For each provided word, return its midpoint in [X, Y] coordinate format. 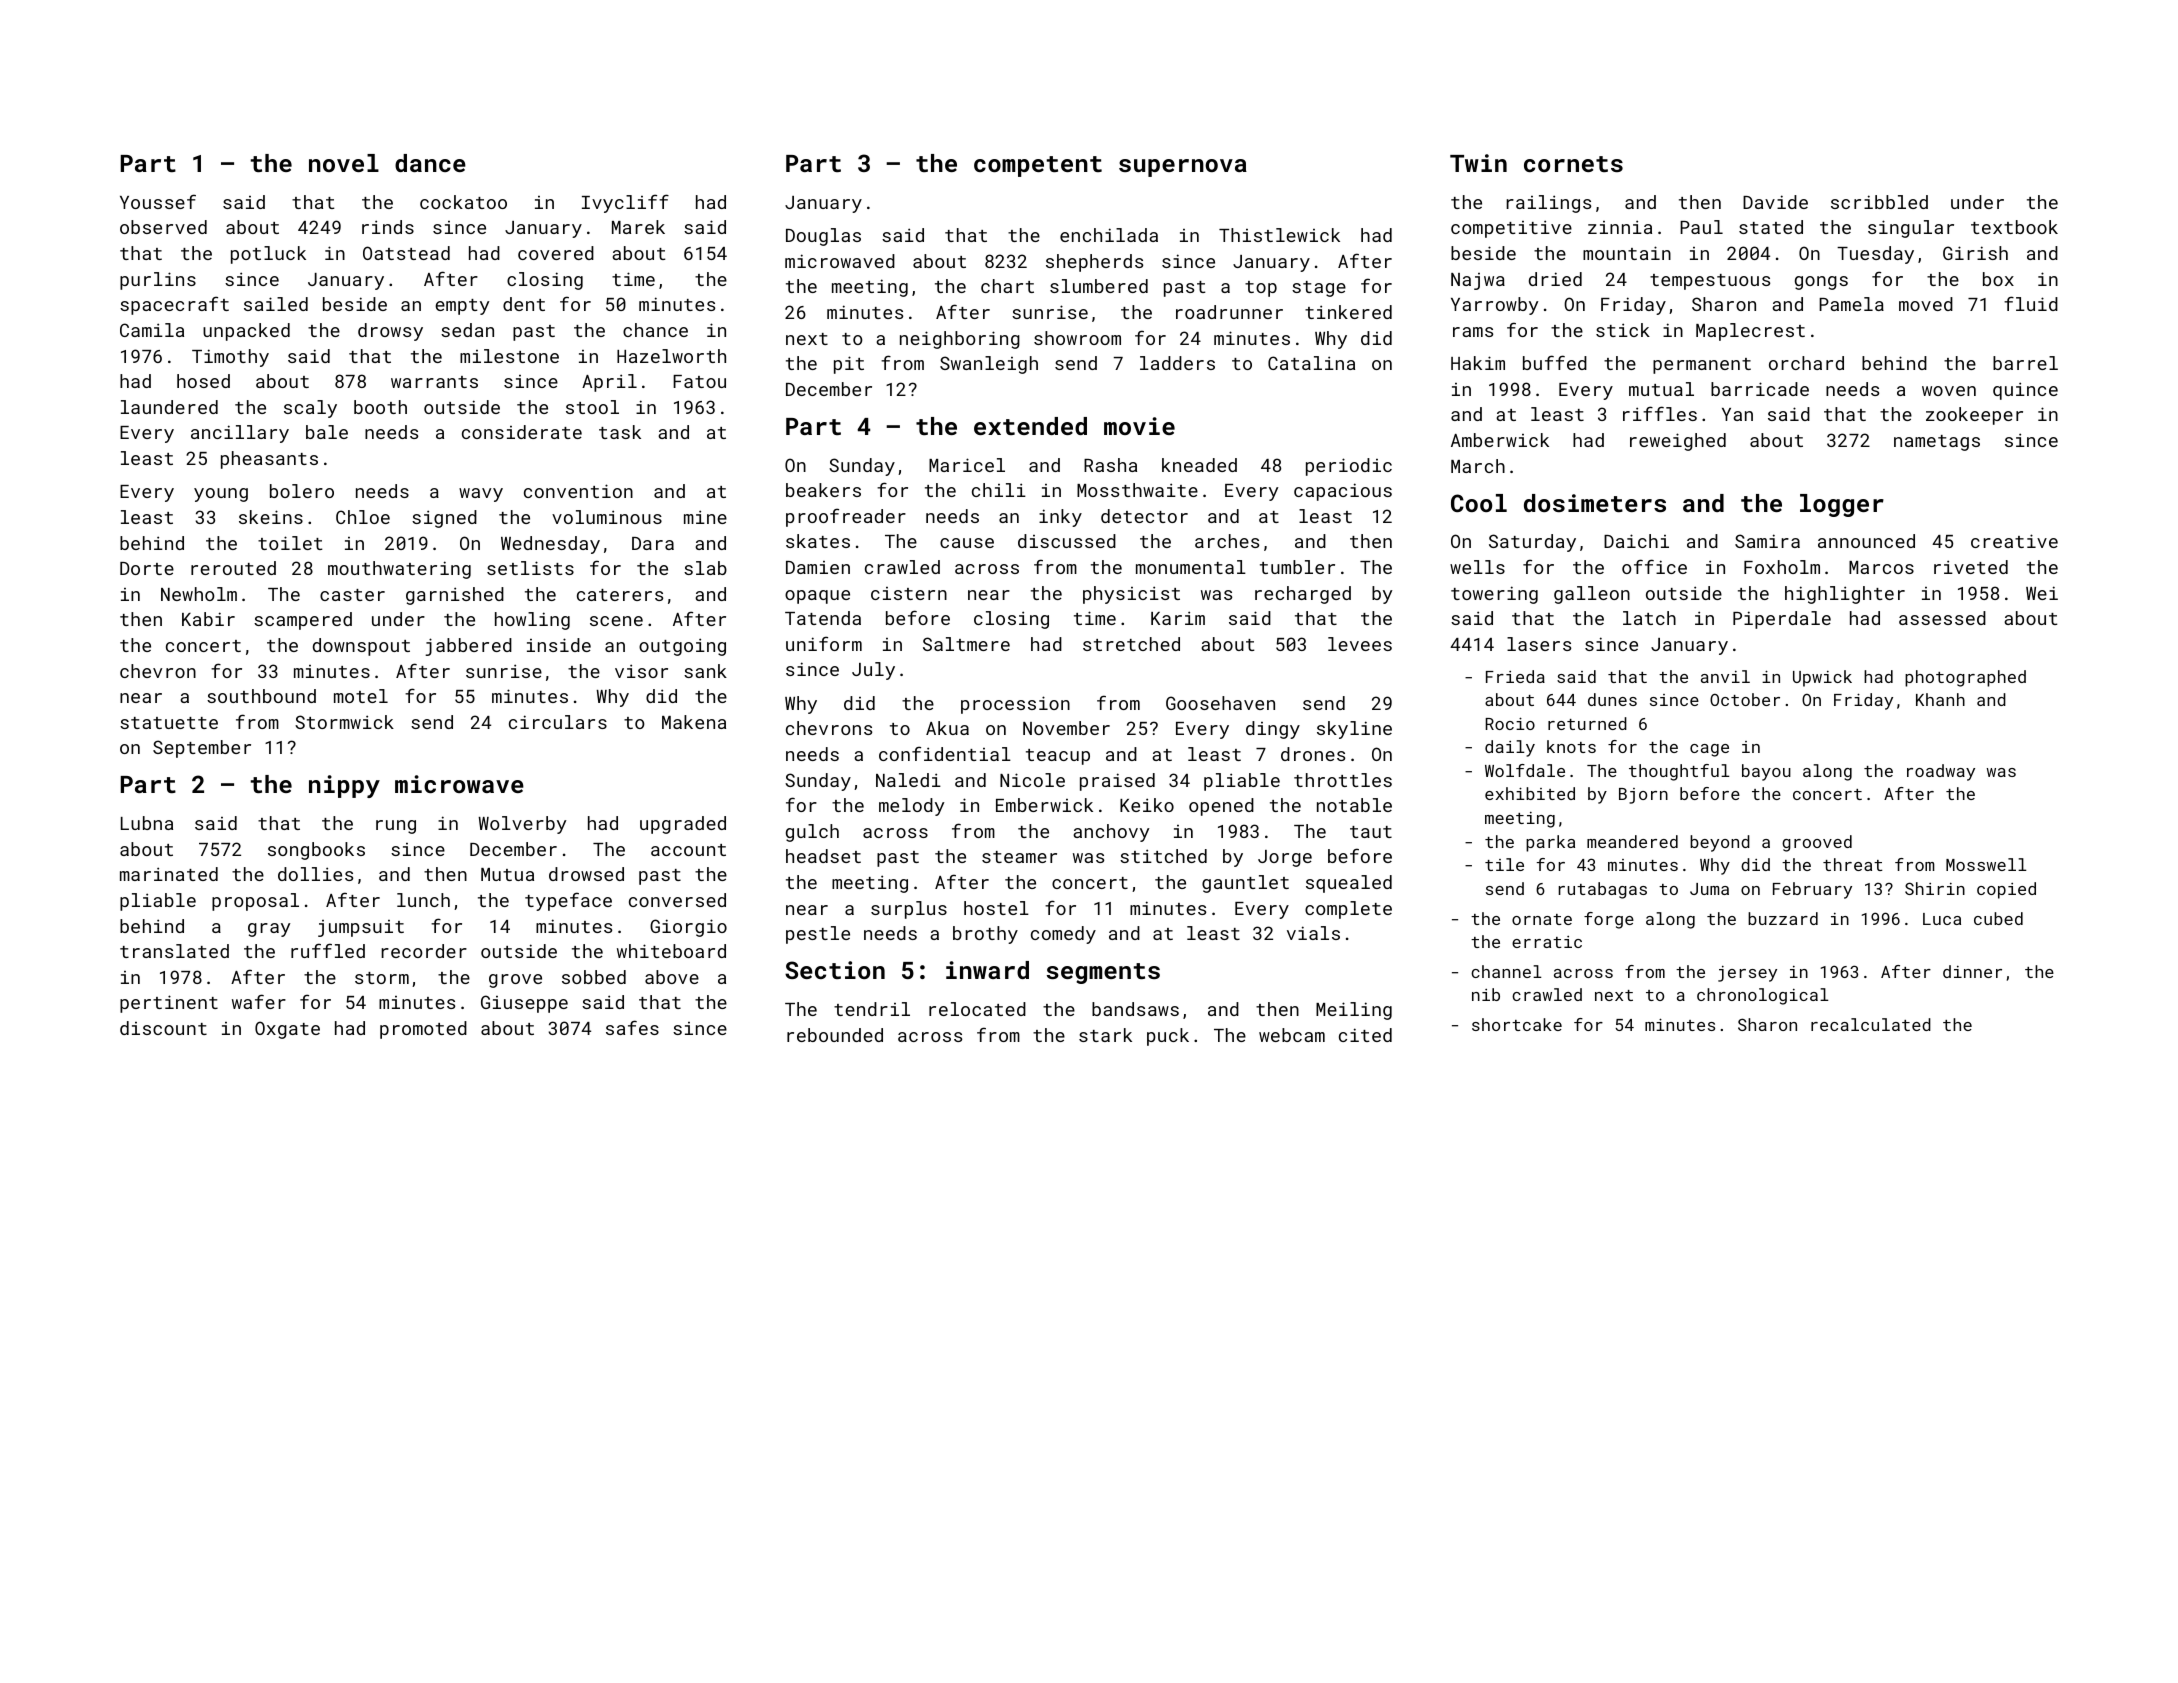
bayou [1766, 772]
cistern [909, 593]
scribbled [1879, 202]
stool [592, 407]
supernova [1183, 168]
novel [344, 163]
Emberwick [1044, 805]
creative [2014, 541]
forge [1609, 920]
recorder [424, 951]
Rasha [1110, 465]
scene [616, 621]
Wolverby [522, 825]
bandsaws [1135, 1009]
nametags [1937, 443]
